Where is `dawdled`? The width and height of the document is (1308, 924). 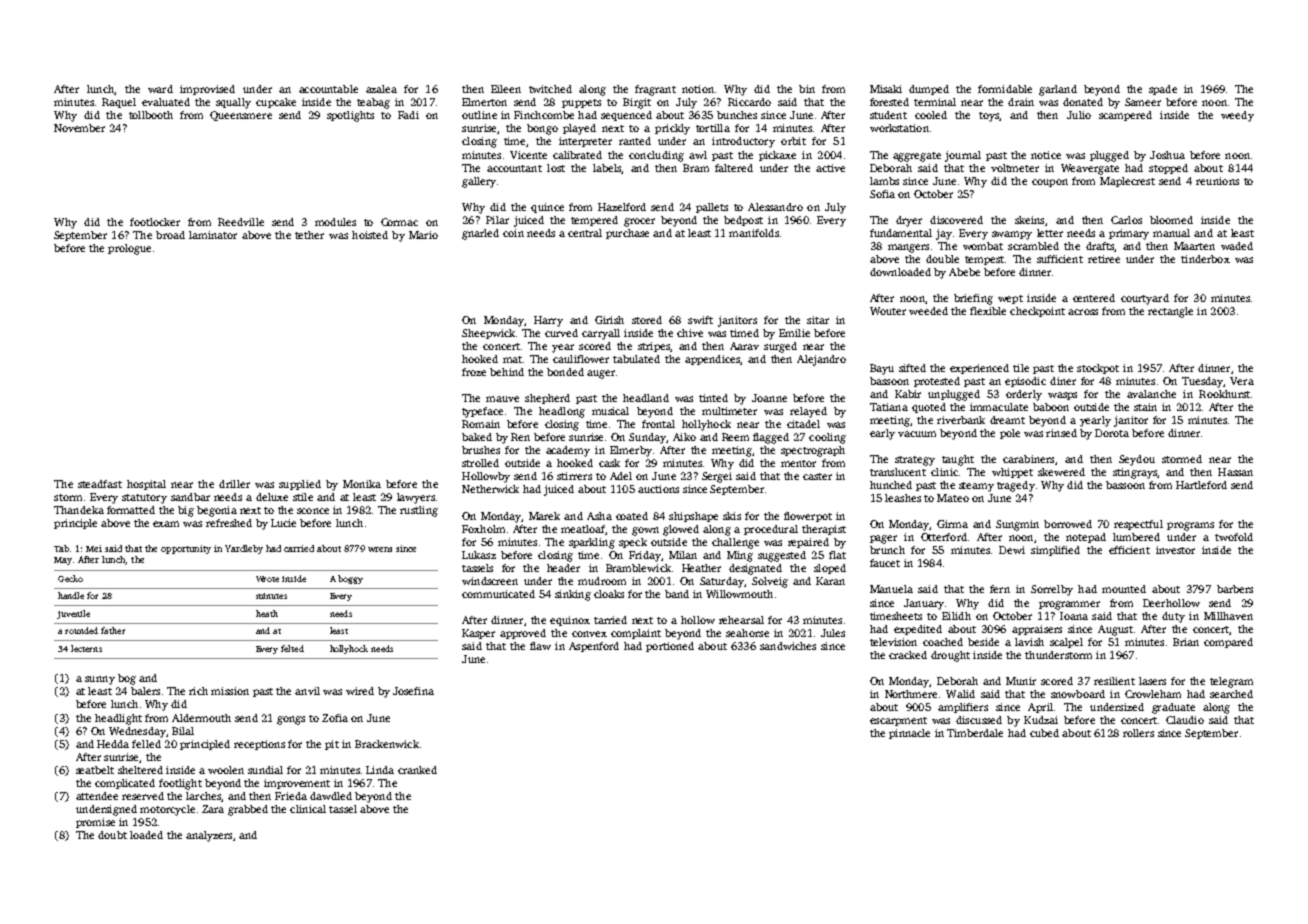 dawdled is located at coordinates (331, 796).
